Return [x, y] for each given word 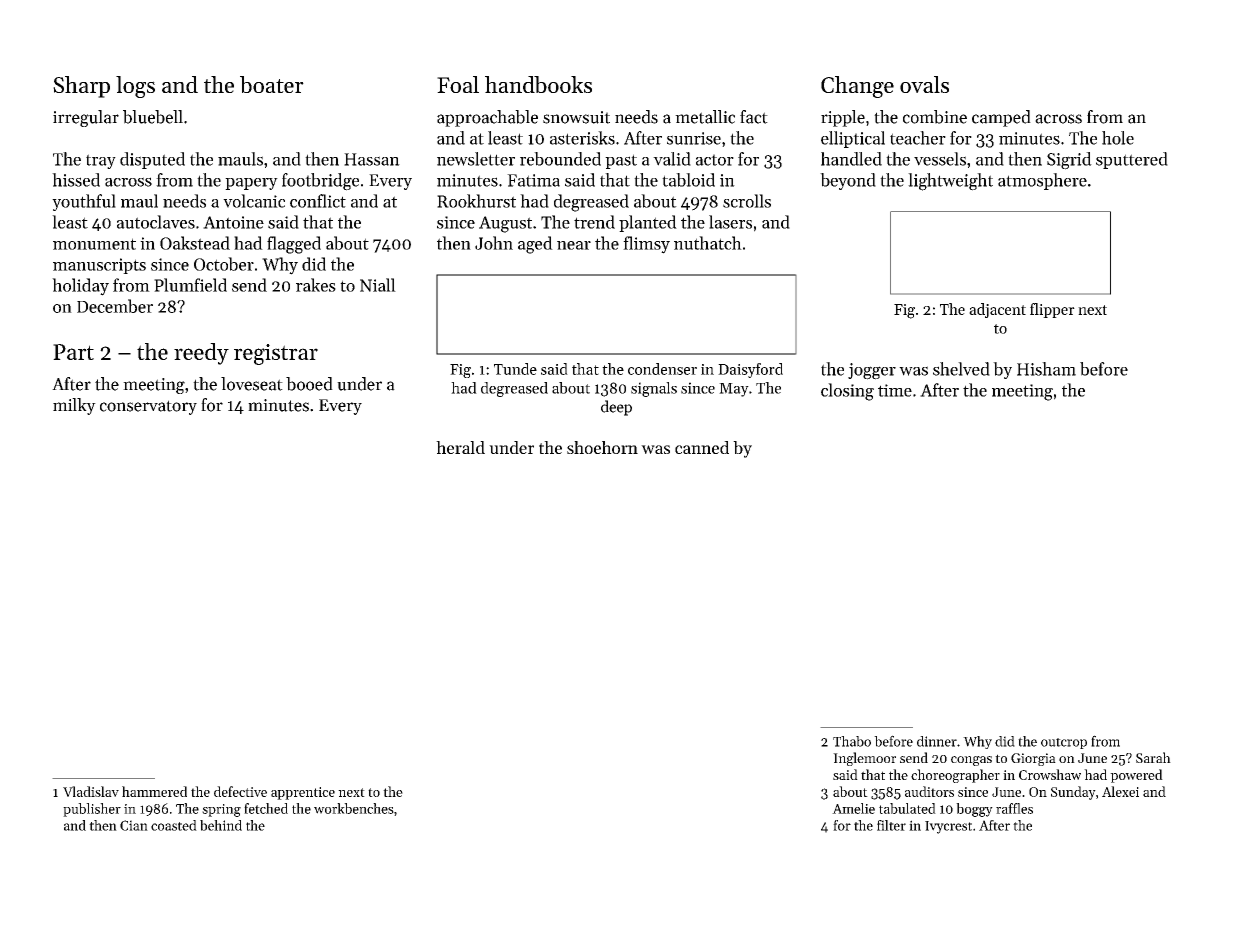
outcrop [1064, 743]
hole [1118, 138]
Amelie [853, 808]
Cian [134, 825]
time [895, 390]
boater [272, 84]
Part [73, 352]
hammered [154, 791]
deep [616, 408]
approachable [487, 118]
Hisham [1046, 369]
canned [702, 447]
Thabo [852, 741]
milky [74, 406]
